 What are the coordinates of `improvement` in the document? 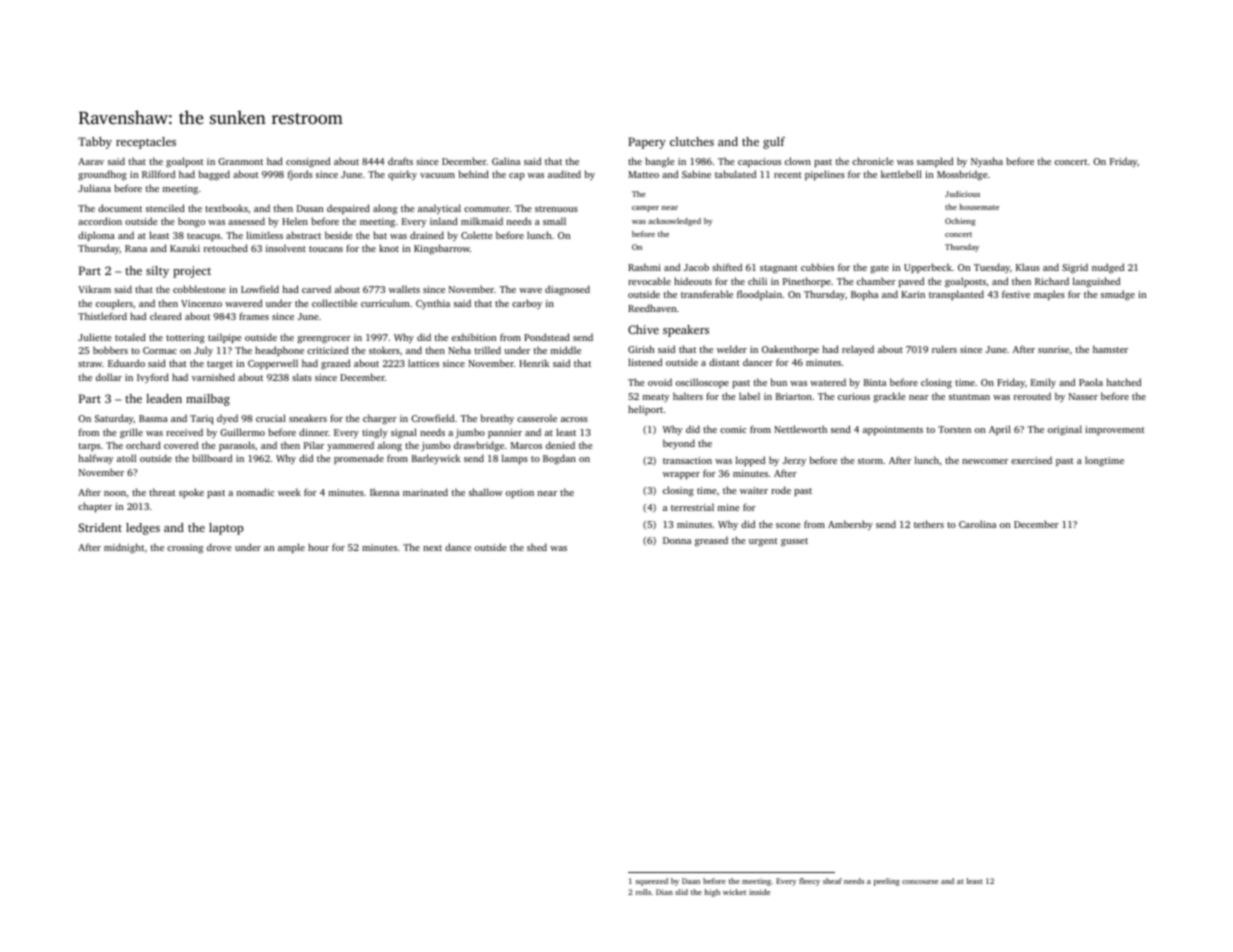 It's located at (1115, 430).
